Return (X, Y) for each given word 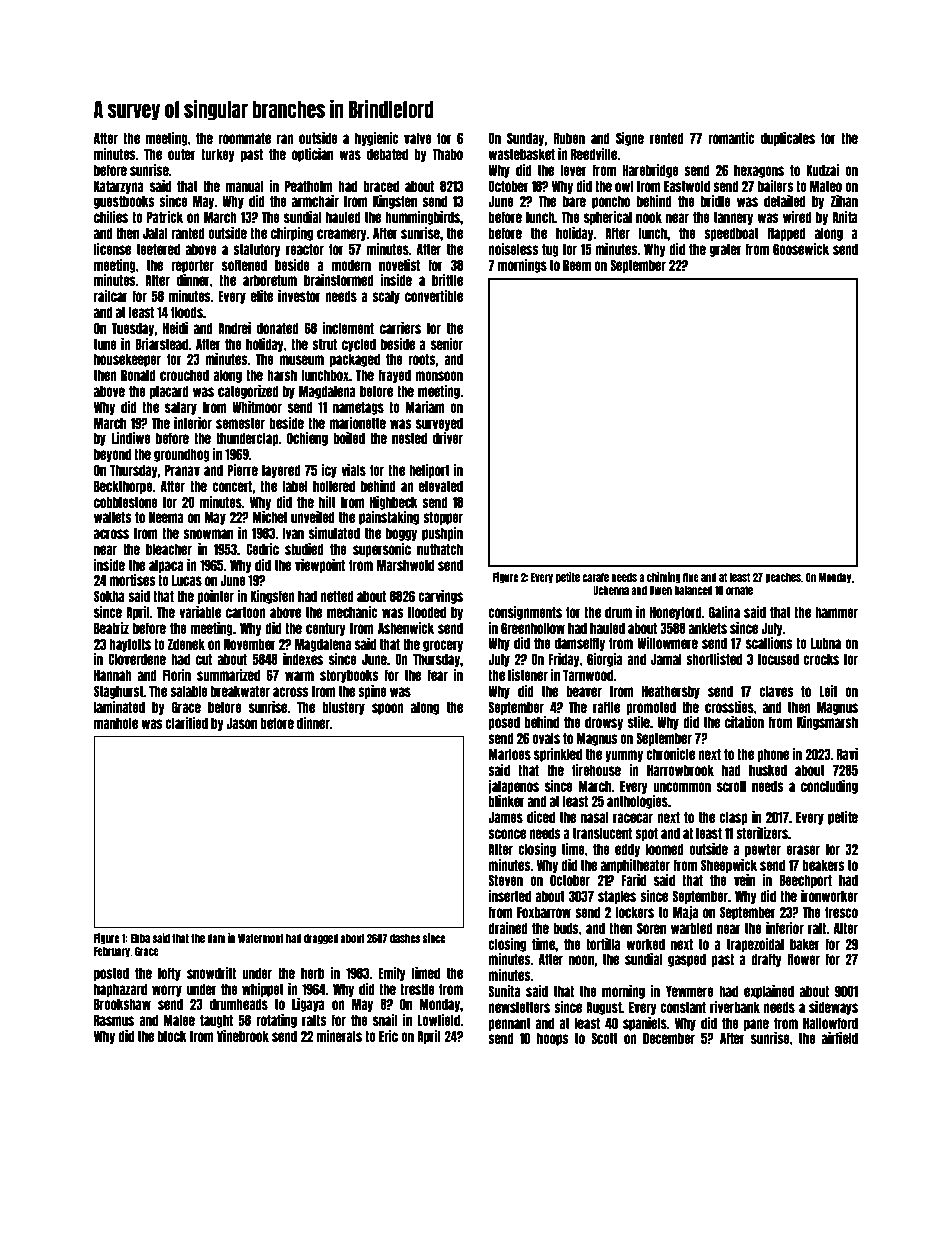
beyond (112, 455)
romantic (731, 138)
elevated (441, 486)
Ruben (569, 138)
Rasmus (114, 1020)
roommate (244, 138)
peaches (783, 578)
